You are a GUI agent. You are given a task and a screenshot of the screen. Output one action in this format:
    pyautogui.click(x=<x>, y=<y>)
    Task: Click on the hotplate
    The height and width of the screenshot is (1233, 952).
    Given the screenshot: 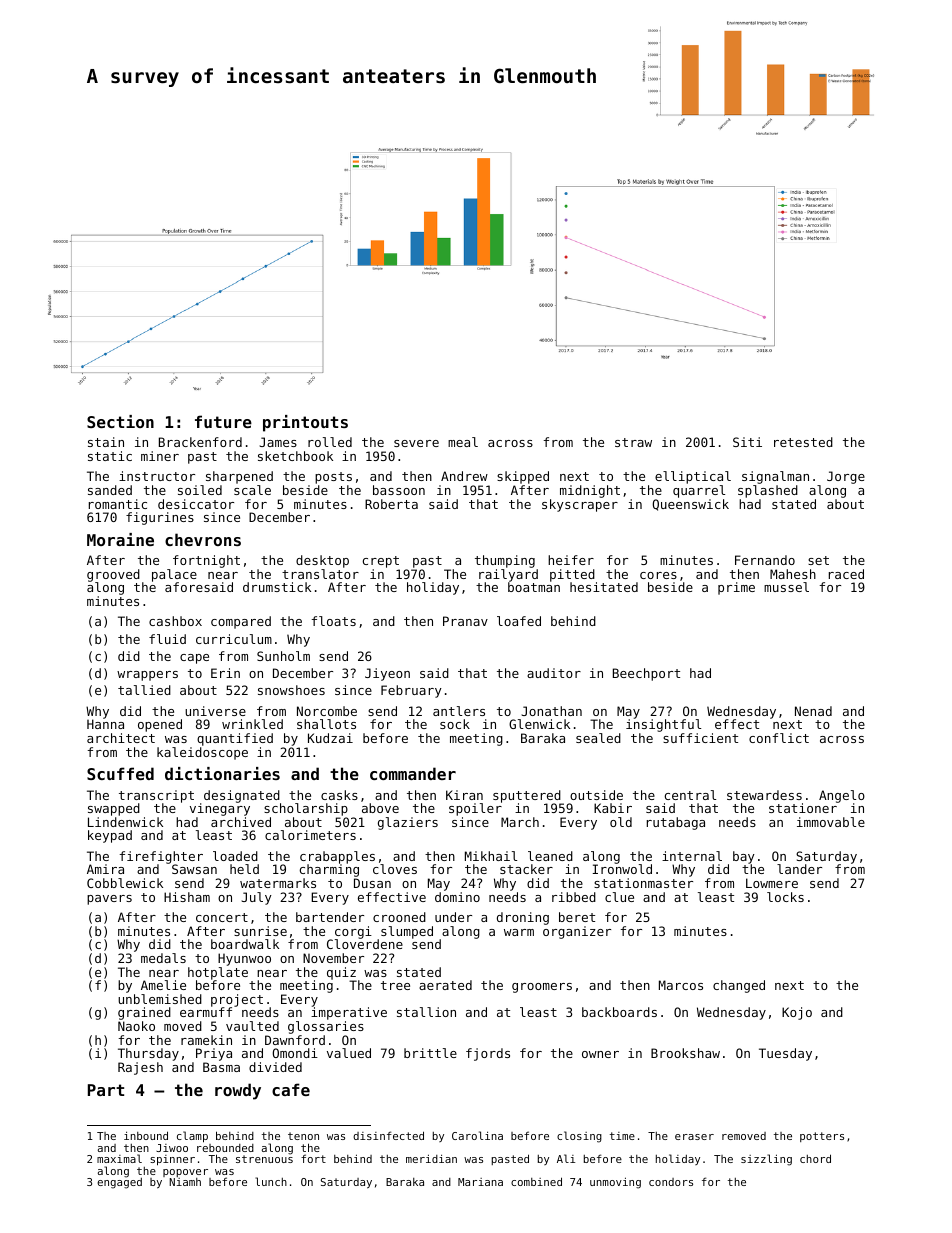 What is the action you would take?
    pyautogui.click(x=218, y=973)
